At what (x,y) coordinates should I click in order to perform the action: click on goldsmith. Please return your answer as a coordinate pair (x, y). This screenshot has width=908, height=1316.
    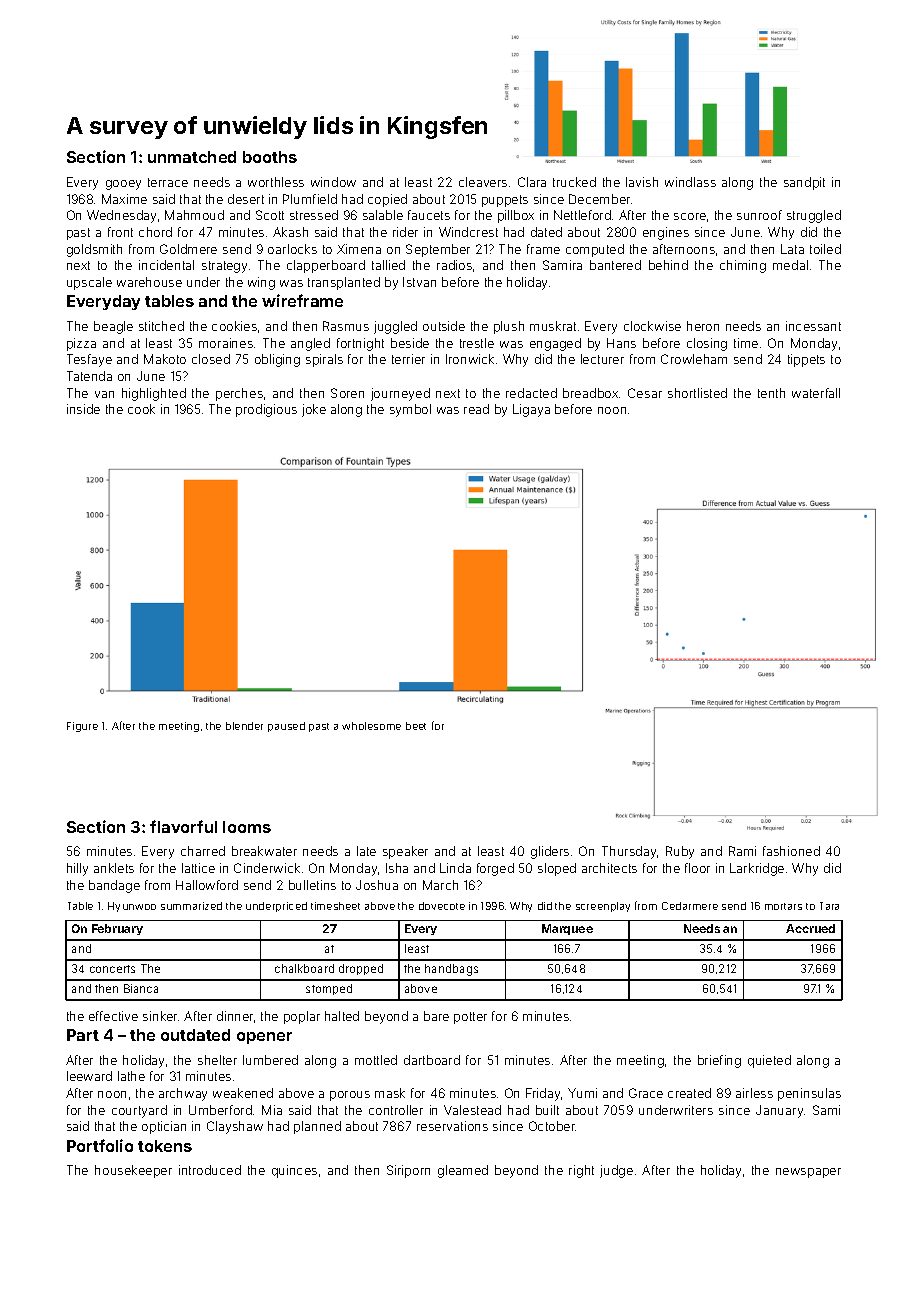
    Looking at the image, I should click on (94, 250).
